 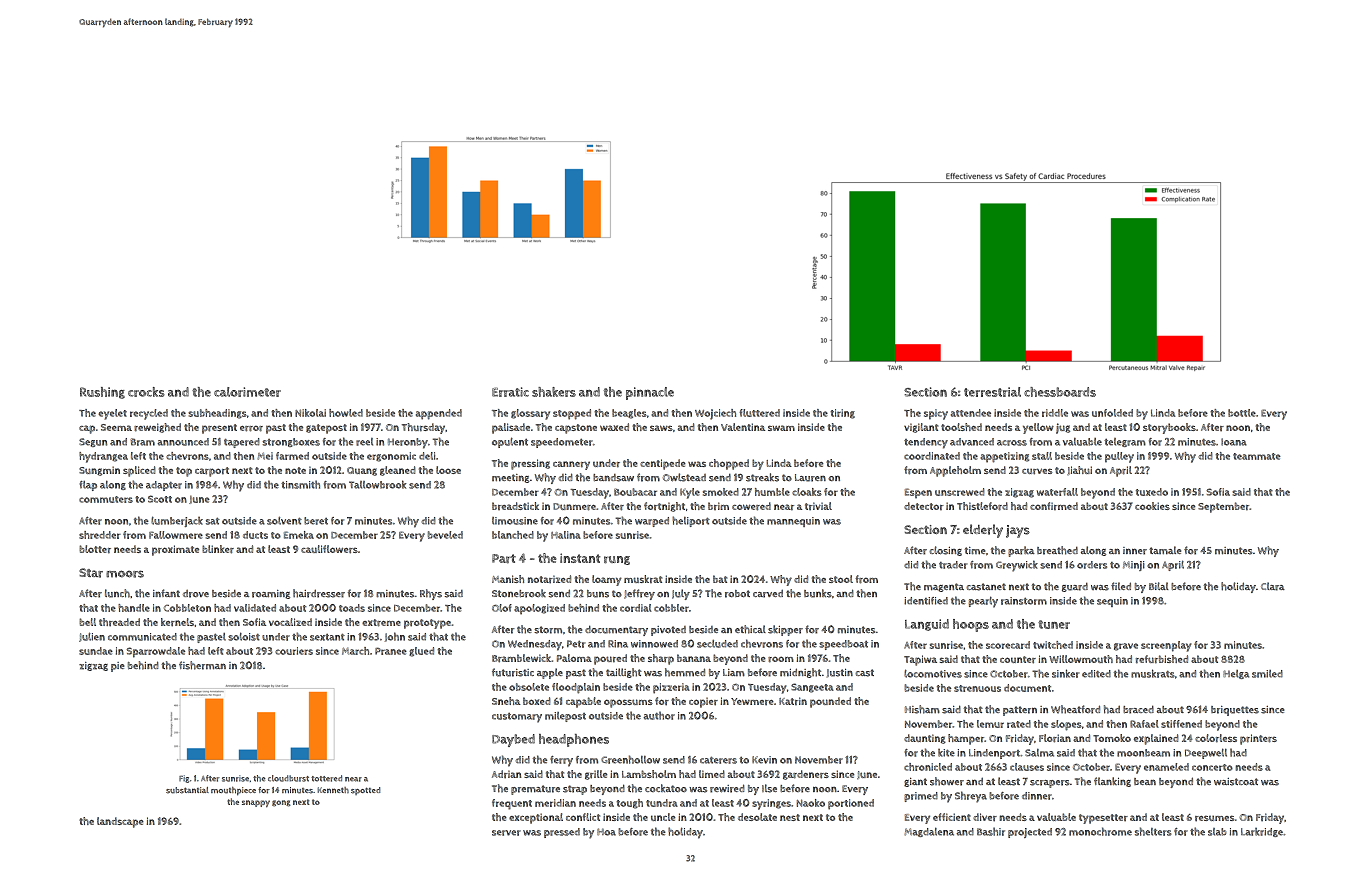 I want to click on teammate, so click(x=1257, y=456).
